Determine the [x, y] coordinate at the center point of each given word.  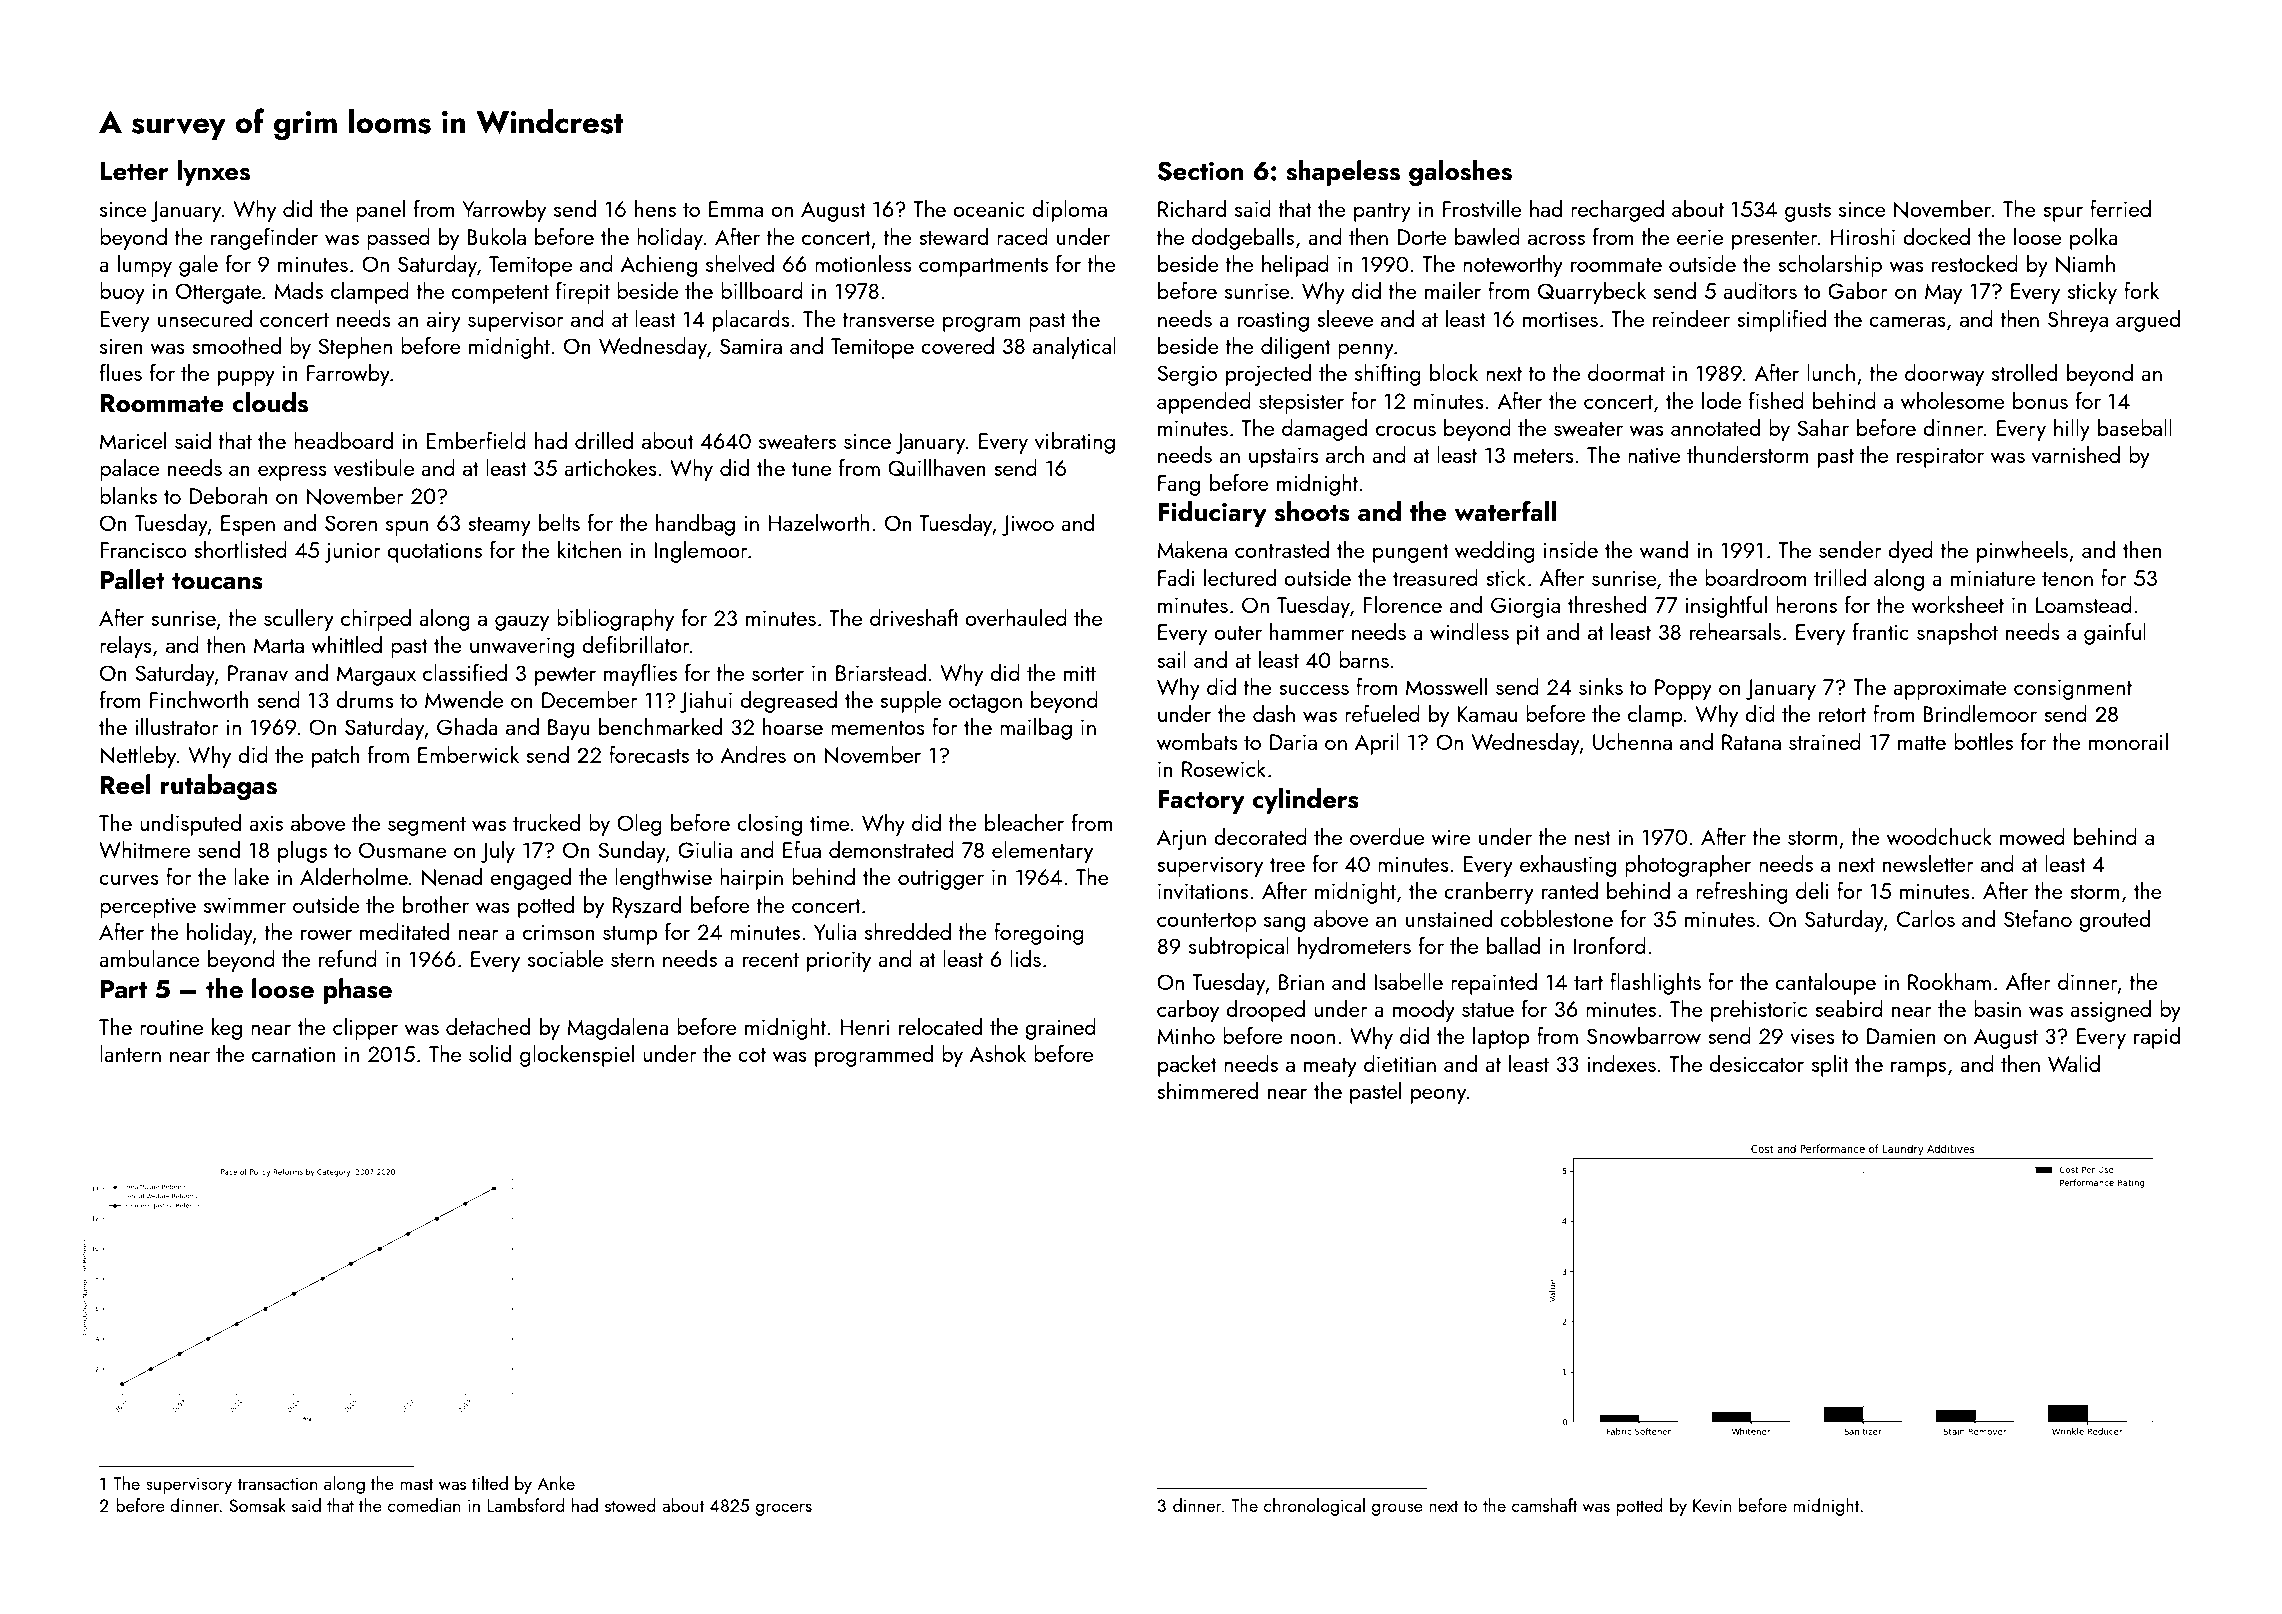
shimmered [1207, 1090]
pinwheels [2022, 552]
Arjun [1181, 839]
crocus [1406, 430]
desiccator [1756, 1063]
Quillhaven [937, 467]
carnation [294, 1054]
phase [357, 991]
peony [1438, 1096]
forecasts [649, 754]
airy [444, 321]
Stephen [355, 348]
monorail [2128, 741]
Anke [556, 1483]
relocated [940, 1026]
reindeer [1691, 318]
